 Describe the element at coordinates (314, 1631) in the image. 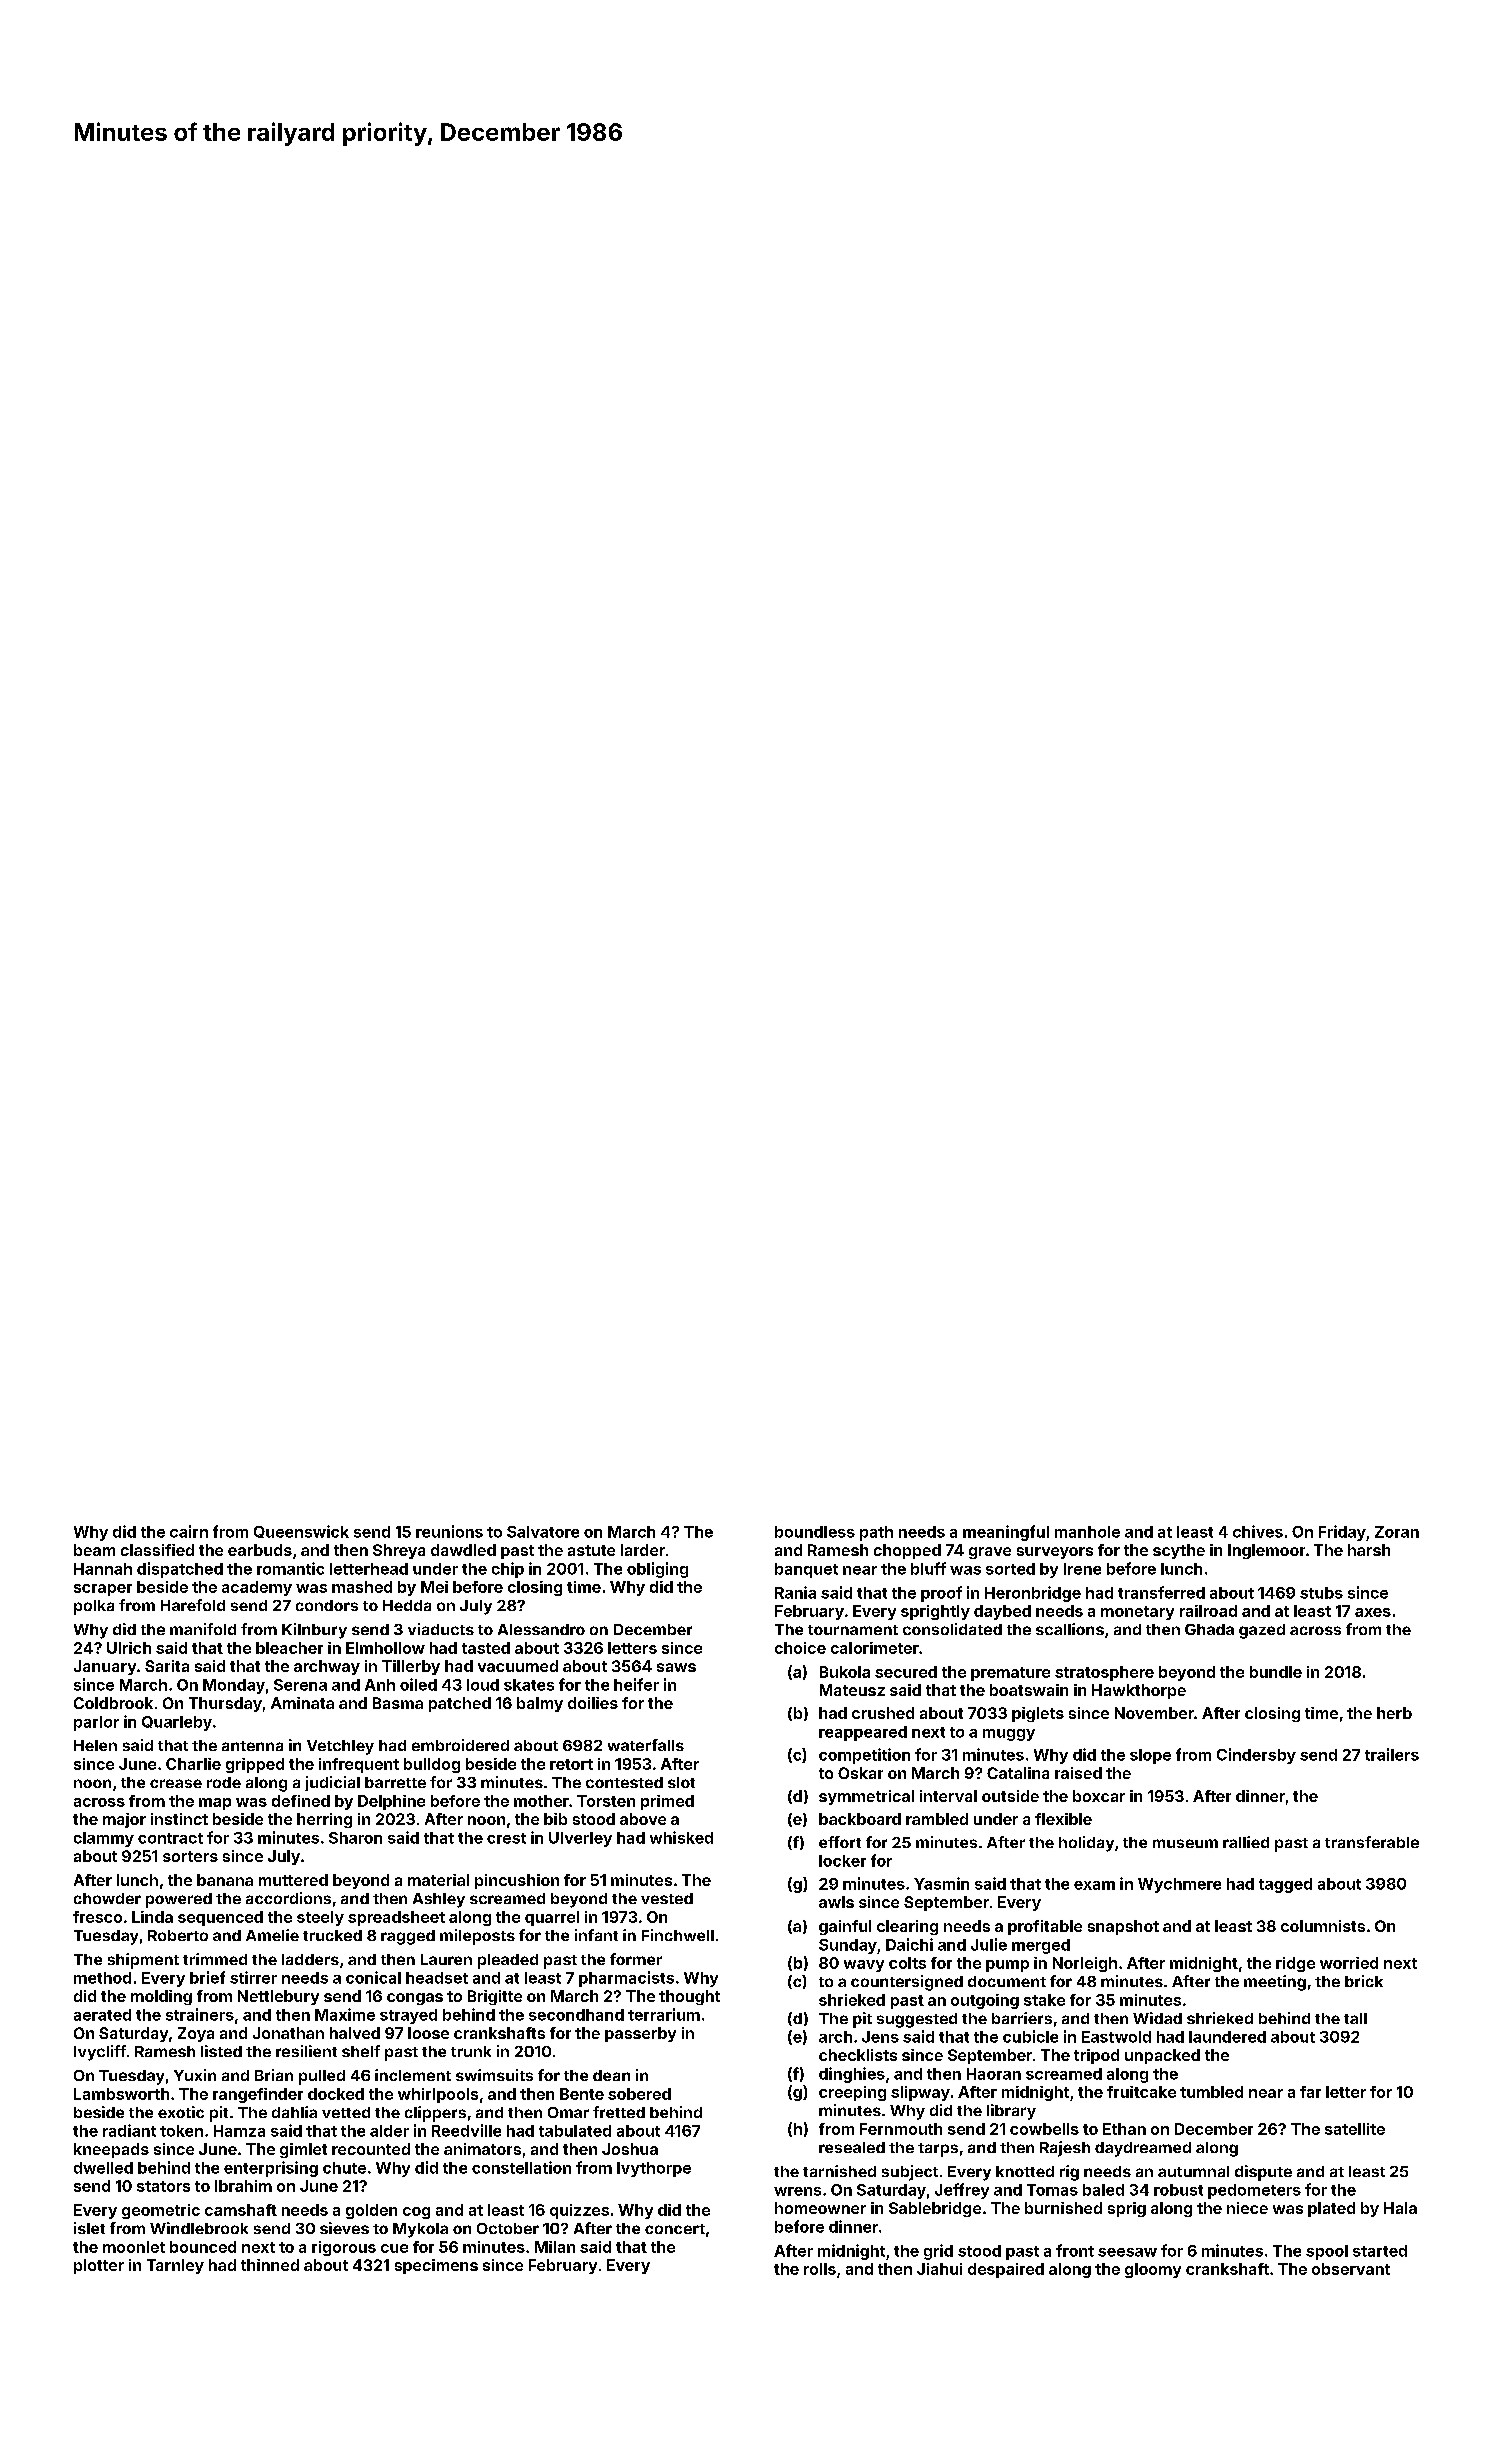

I see `Kilnbury` at that location.
